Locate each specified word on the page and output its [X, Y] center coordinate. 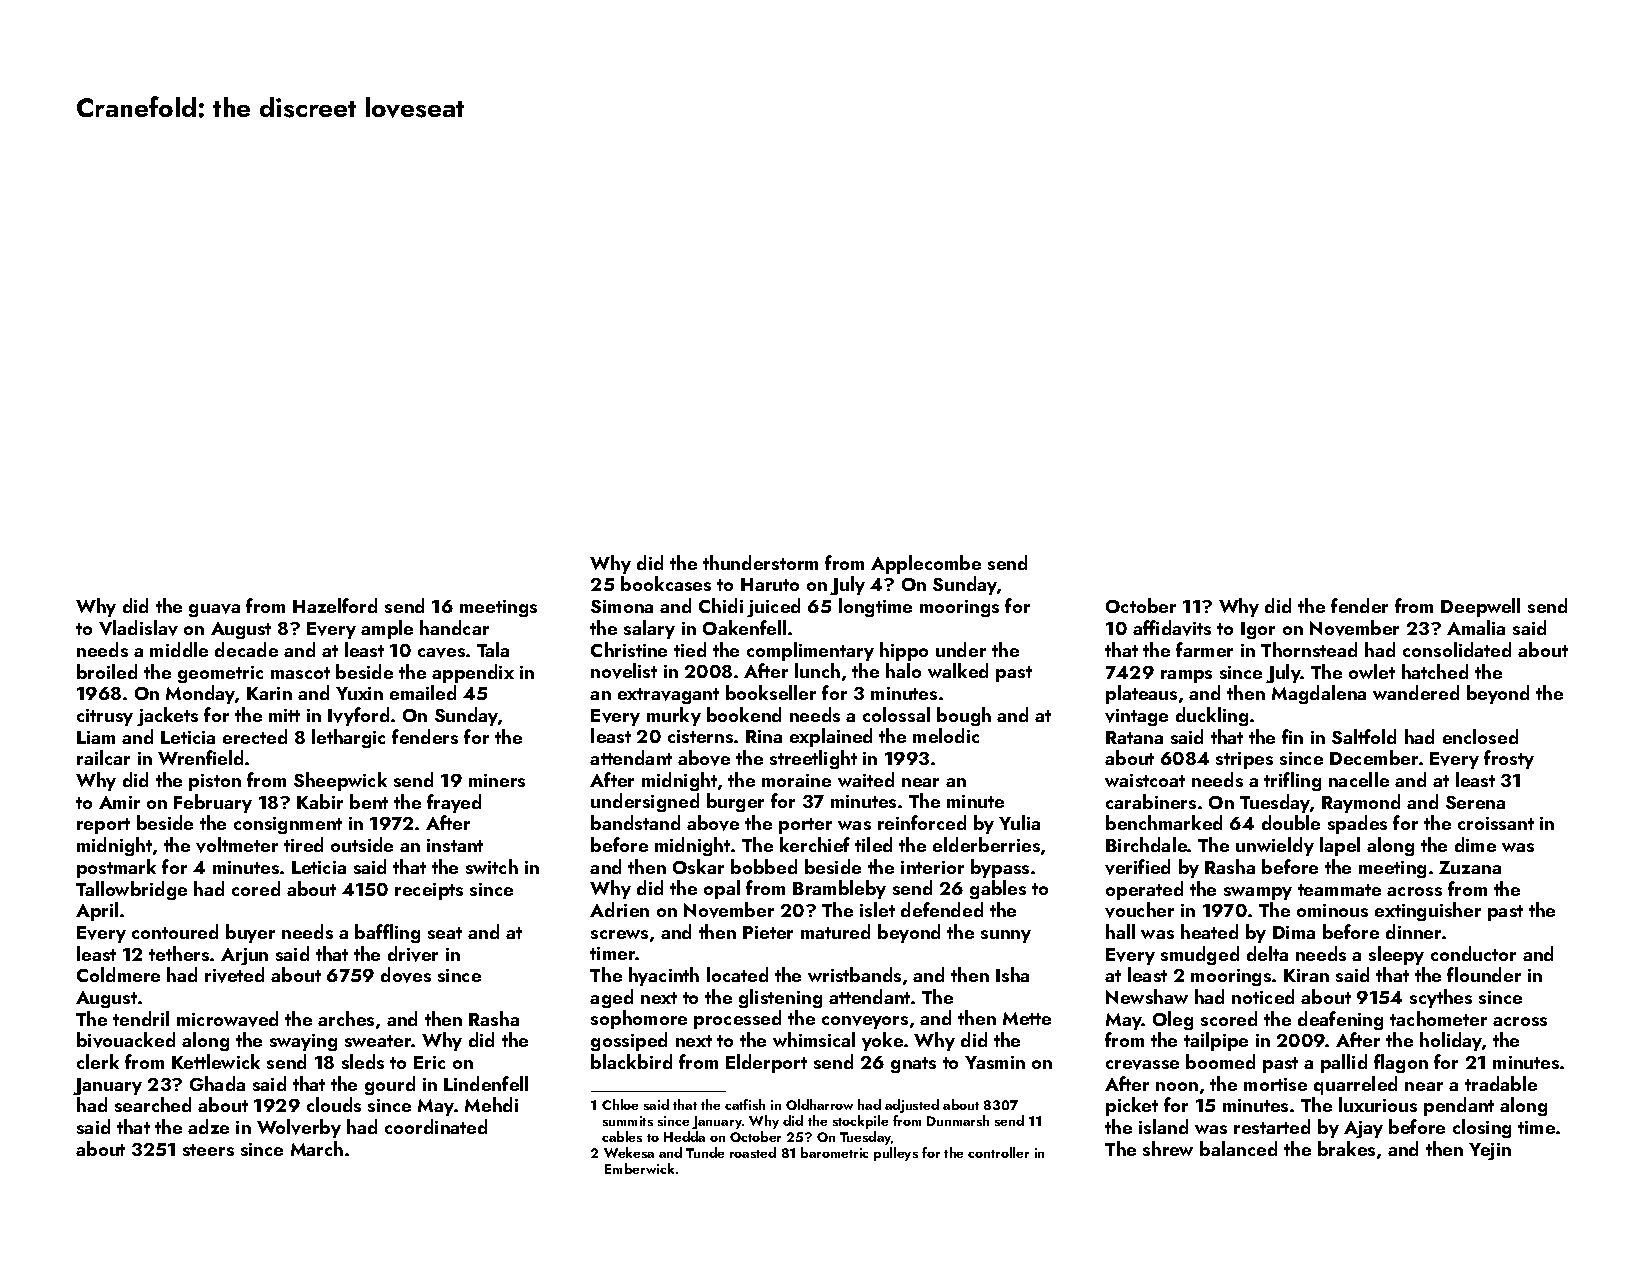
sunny [1006, 936]
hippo [904, 651]
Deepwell [1480, 607]
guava [214, 610]
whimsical [814, 1039]
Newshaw [1147, 996]
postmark [116, 868]
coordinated [436, 1126]
